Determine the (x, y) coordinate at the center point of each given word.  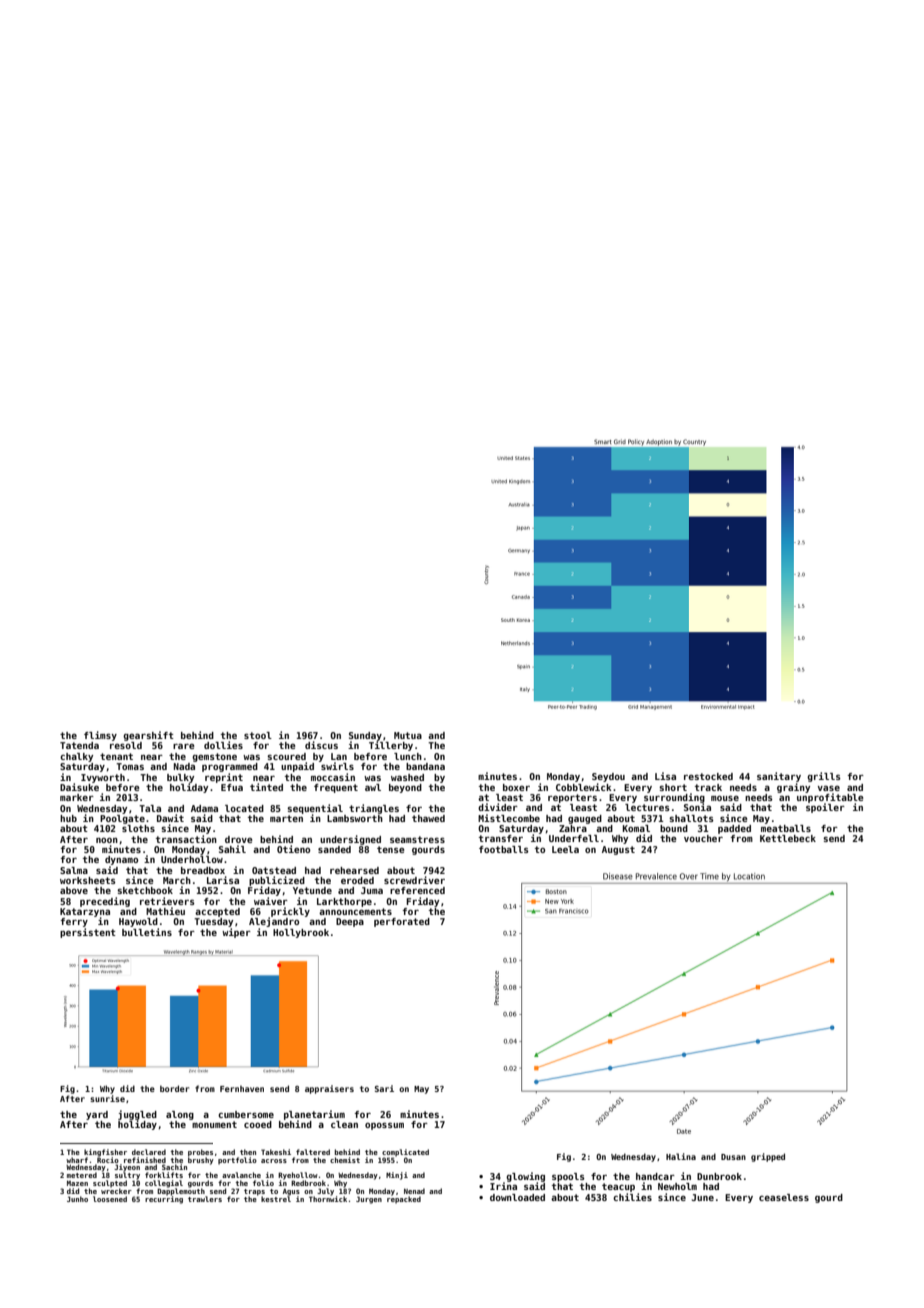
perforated (402, 922)
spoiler (825, 808)
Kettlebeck (788, 838)
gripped (768, 1157)
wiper (236, 933)
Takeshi (276, 1152)
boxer (516, 787)
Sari (384, 1088)
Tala (150, 808)
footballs (504, 849)
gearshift (148, 736)
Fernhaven (242, 1089)
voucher (703, 838)
